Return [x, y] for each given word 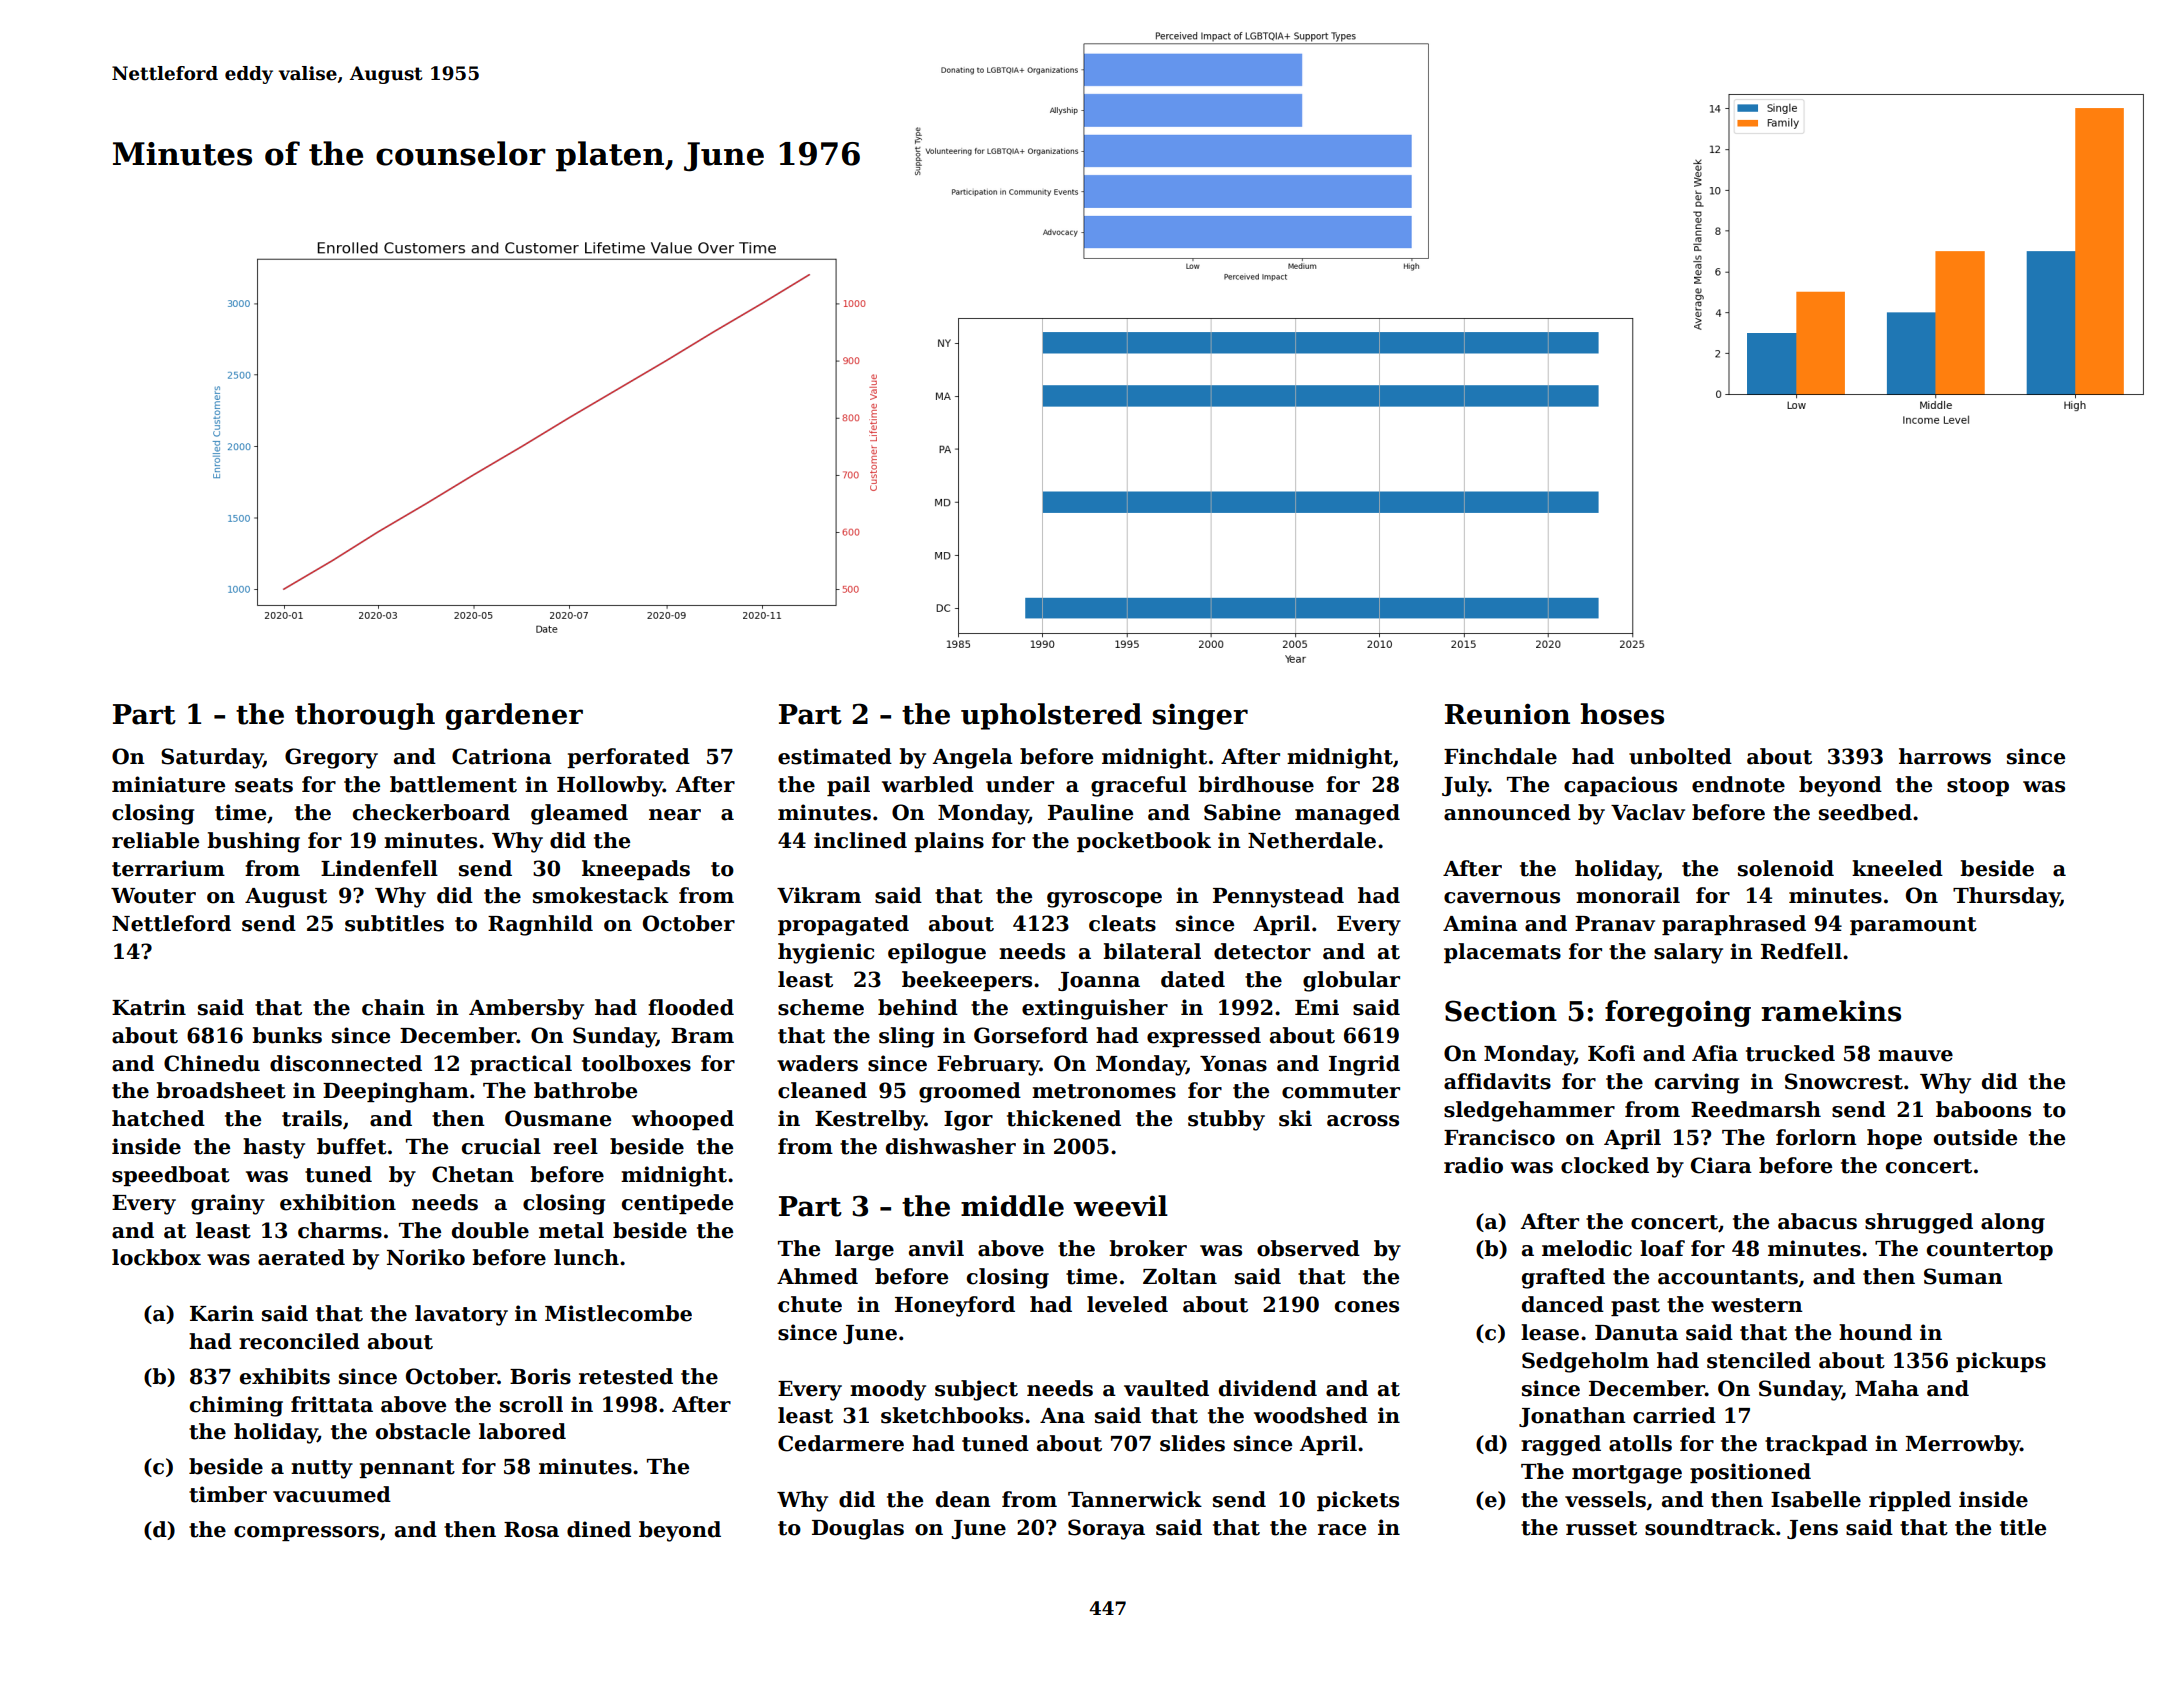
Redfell [1801, 951]
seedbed [1865, 812]
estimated [835, 756]
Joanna [1099, 981]
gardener [514, 716]
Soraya [1106, 1529]
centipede [677, 1204]
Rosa [531, 1530]
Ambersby [526, 1009]
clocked [1605, 1165]
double [490, 1230]
